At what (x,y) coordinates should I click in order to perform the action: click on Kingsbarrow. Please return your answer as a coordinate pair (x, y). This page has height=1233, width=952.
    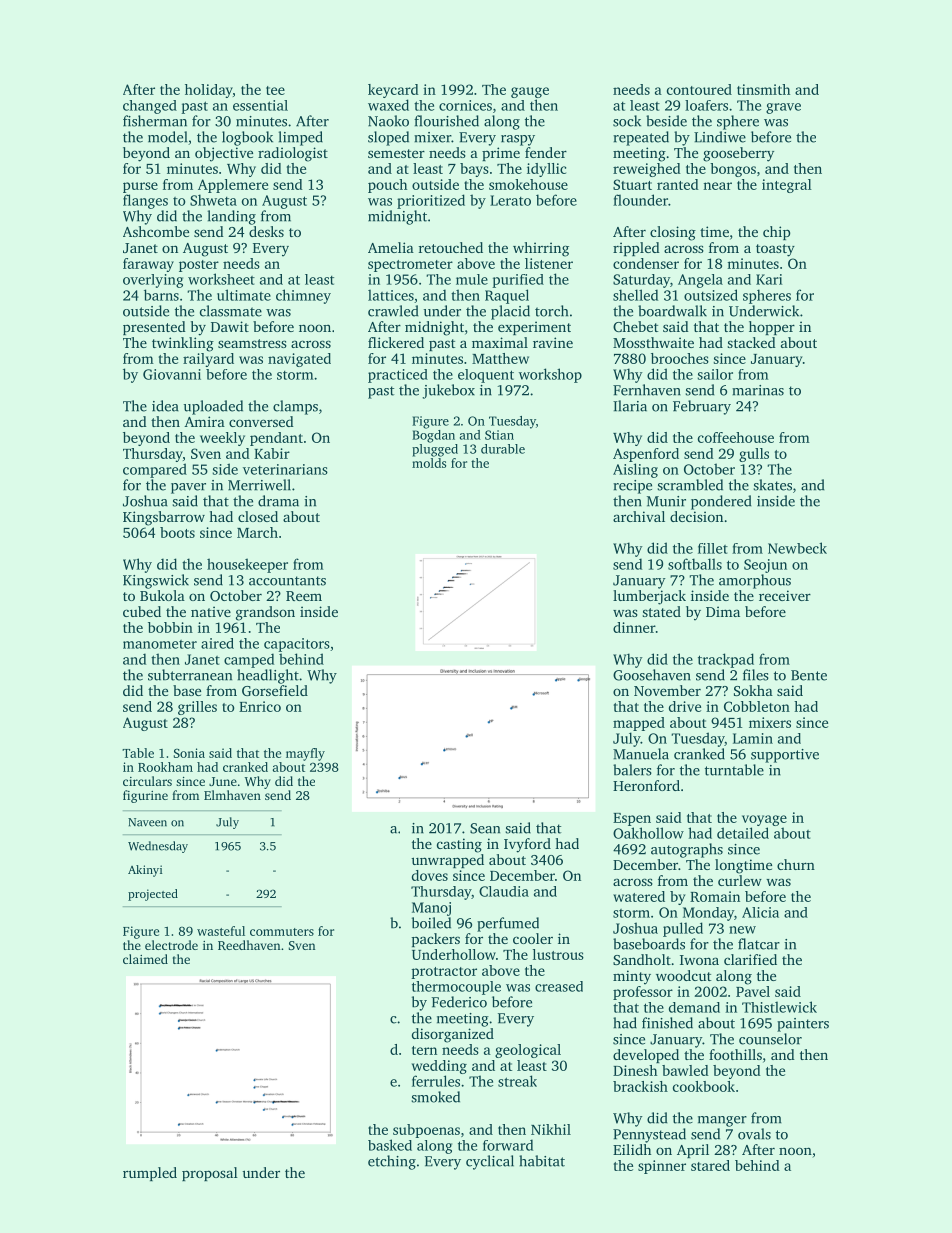
    Looking at the image, I should click on (164, 518).
